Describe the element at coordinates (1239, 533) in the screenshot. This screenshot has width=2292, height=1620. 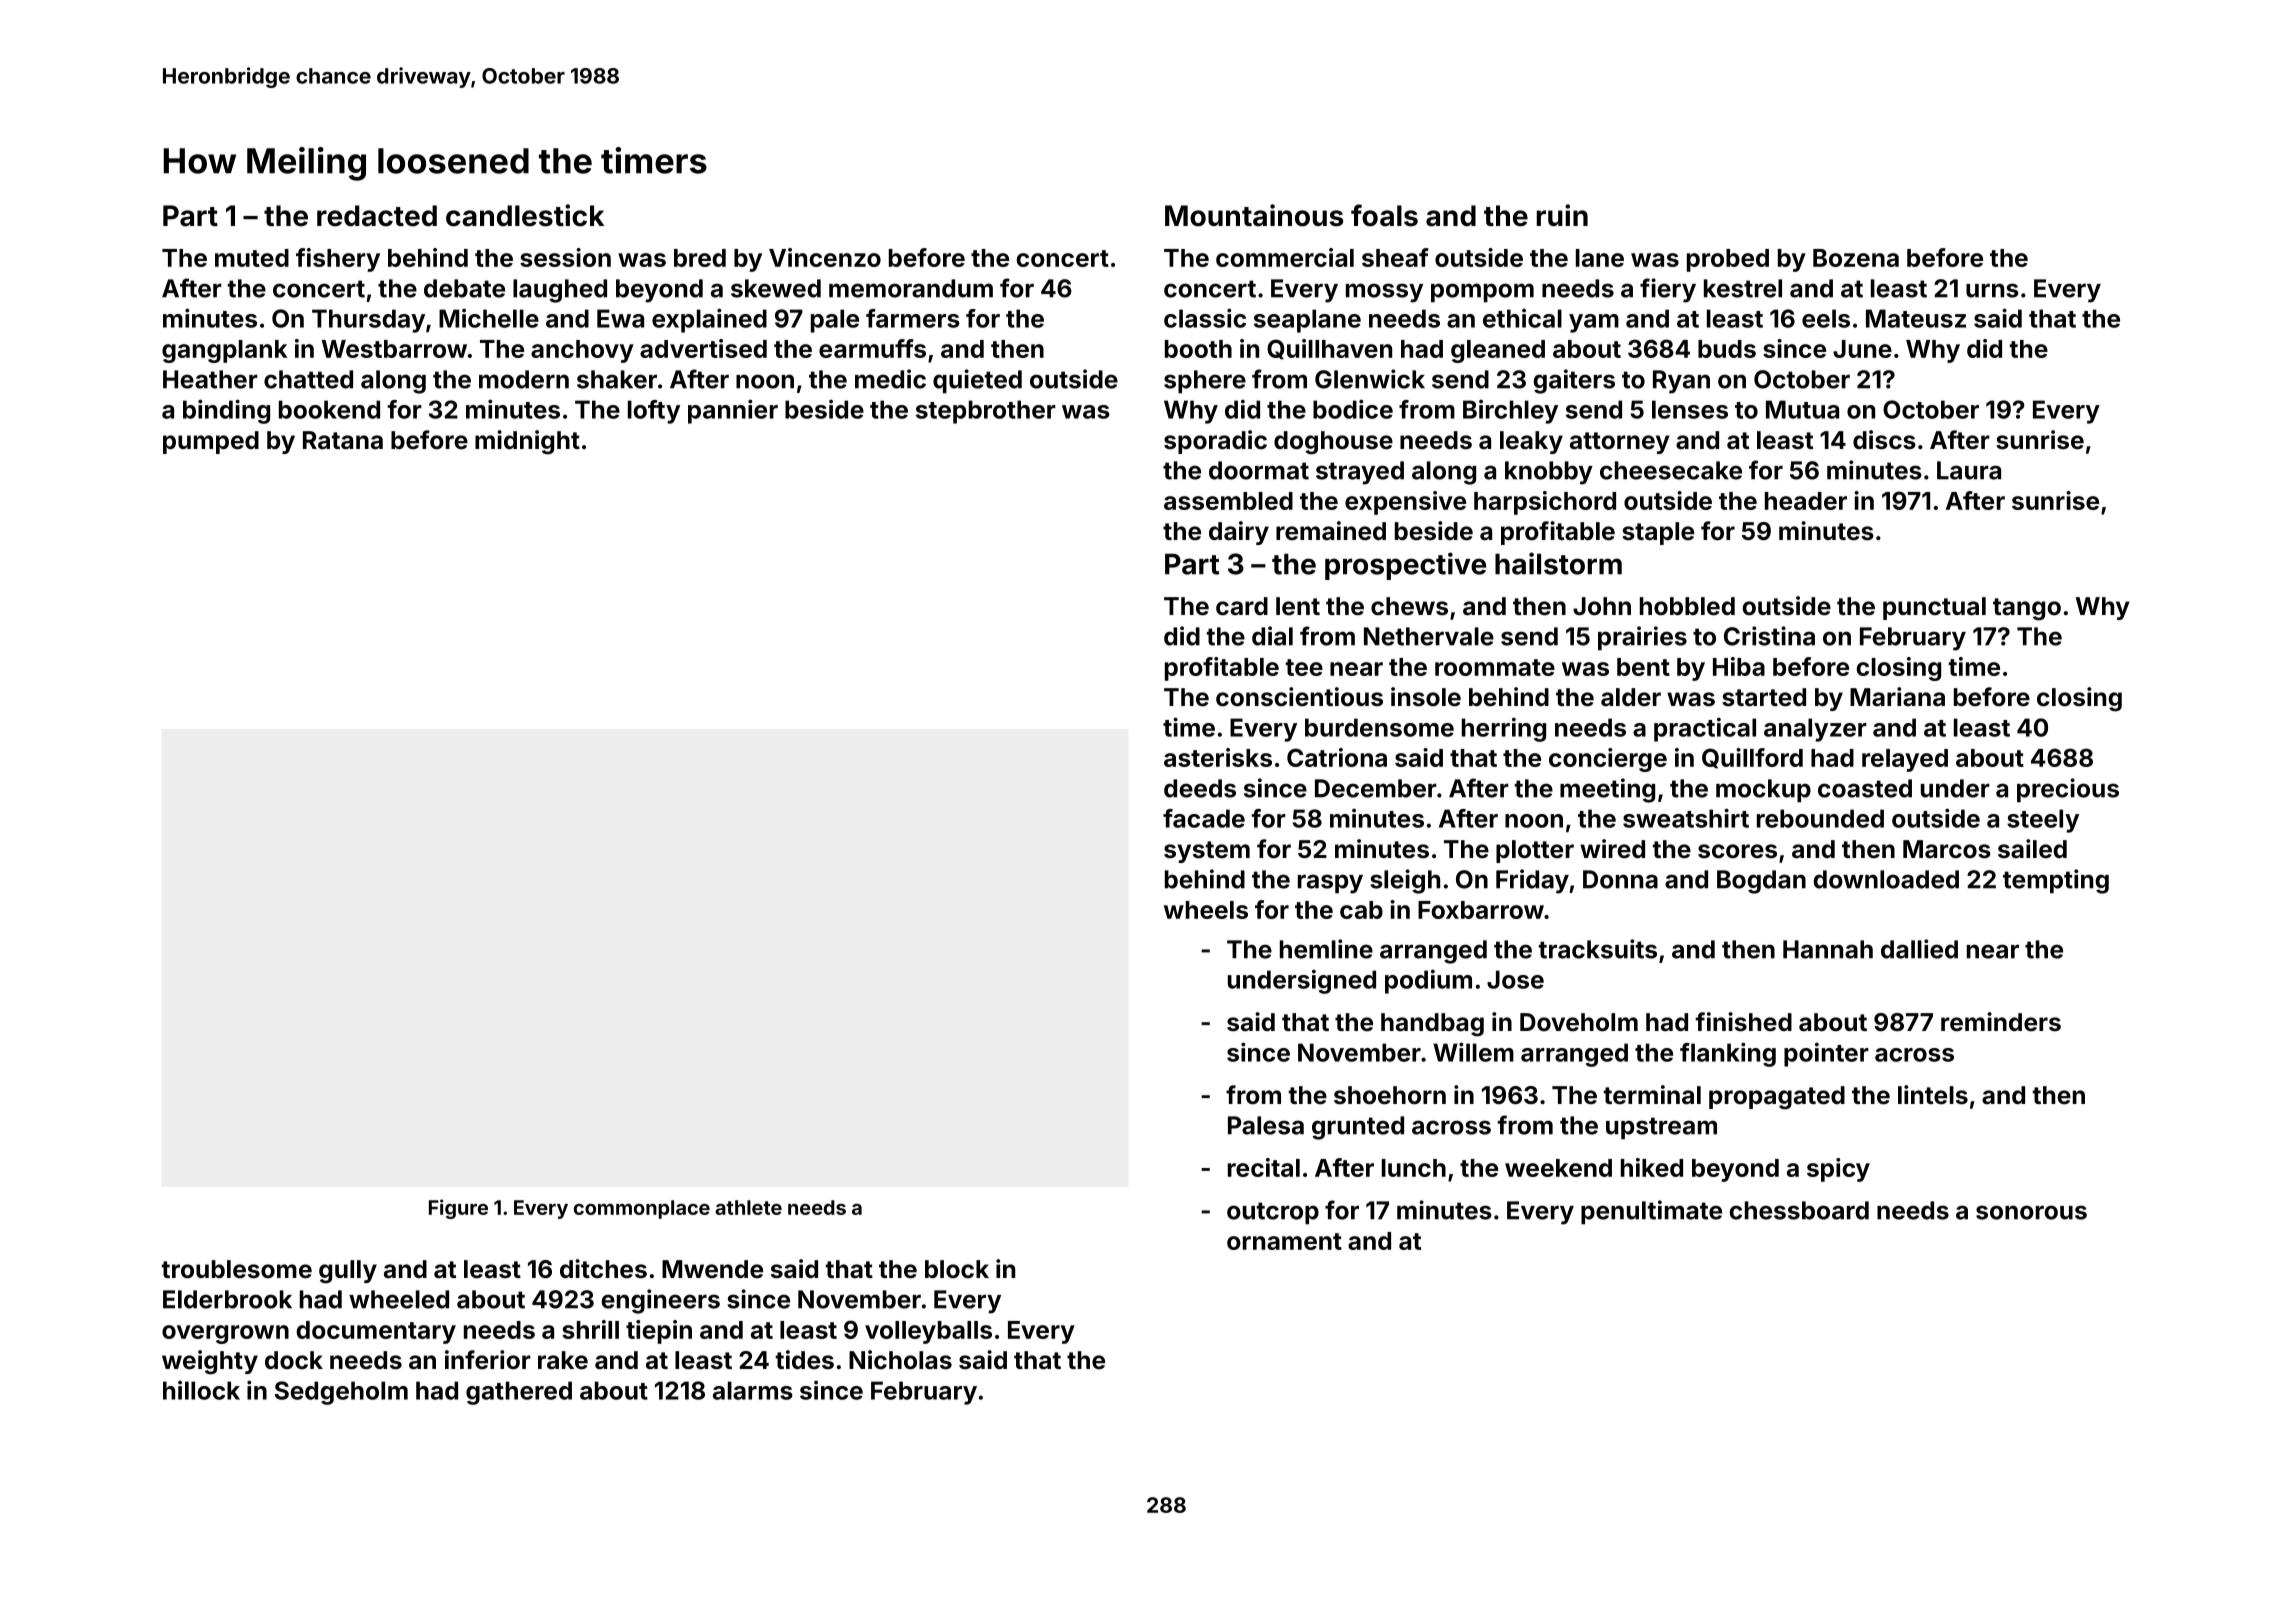
I see `dairy` at that location.
